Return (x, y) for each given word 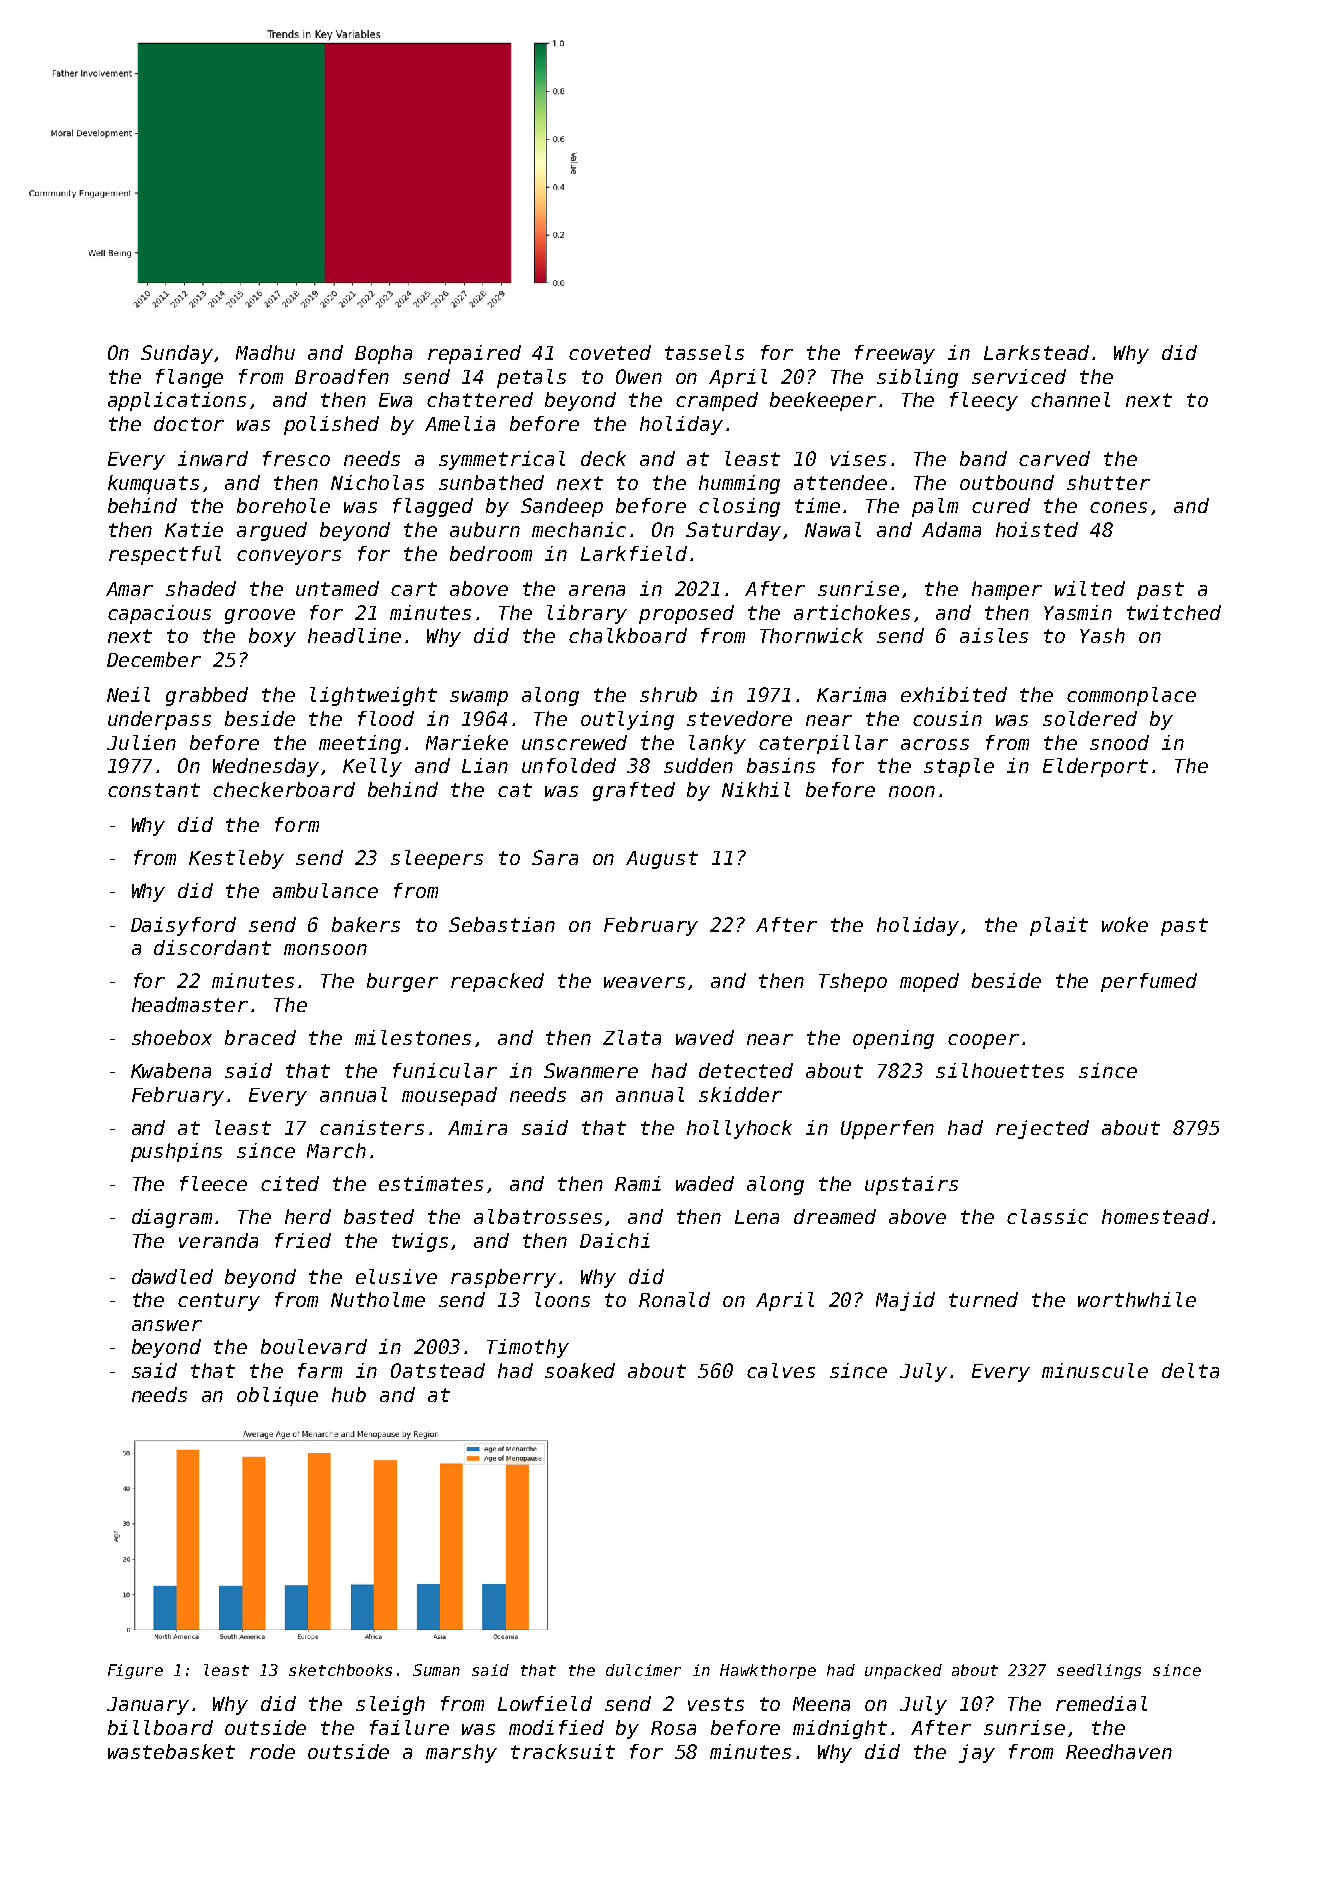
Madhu (265, 352)
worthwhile (1137, 1299)
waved (705, 1037)
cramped (717, 401)
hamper (1007, 590)
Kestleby (236, 859)
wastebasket (171, 1751)
